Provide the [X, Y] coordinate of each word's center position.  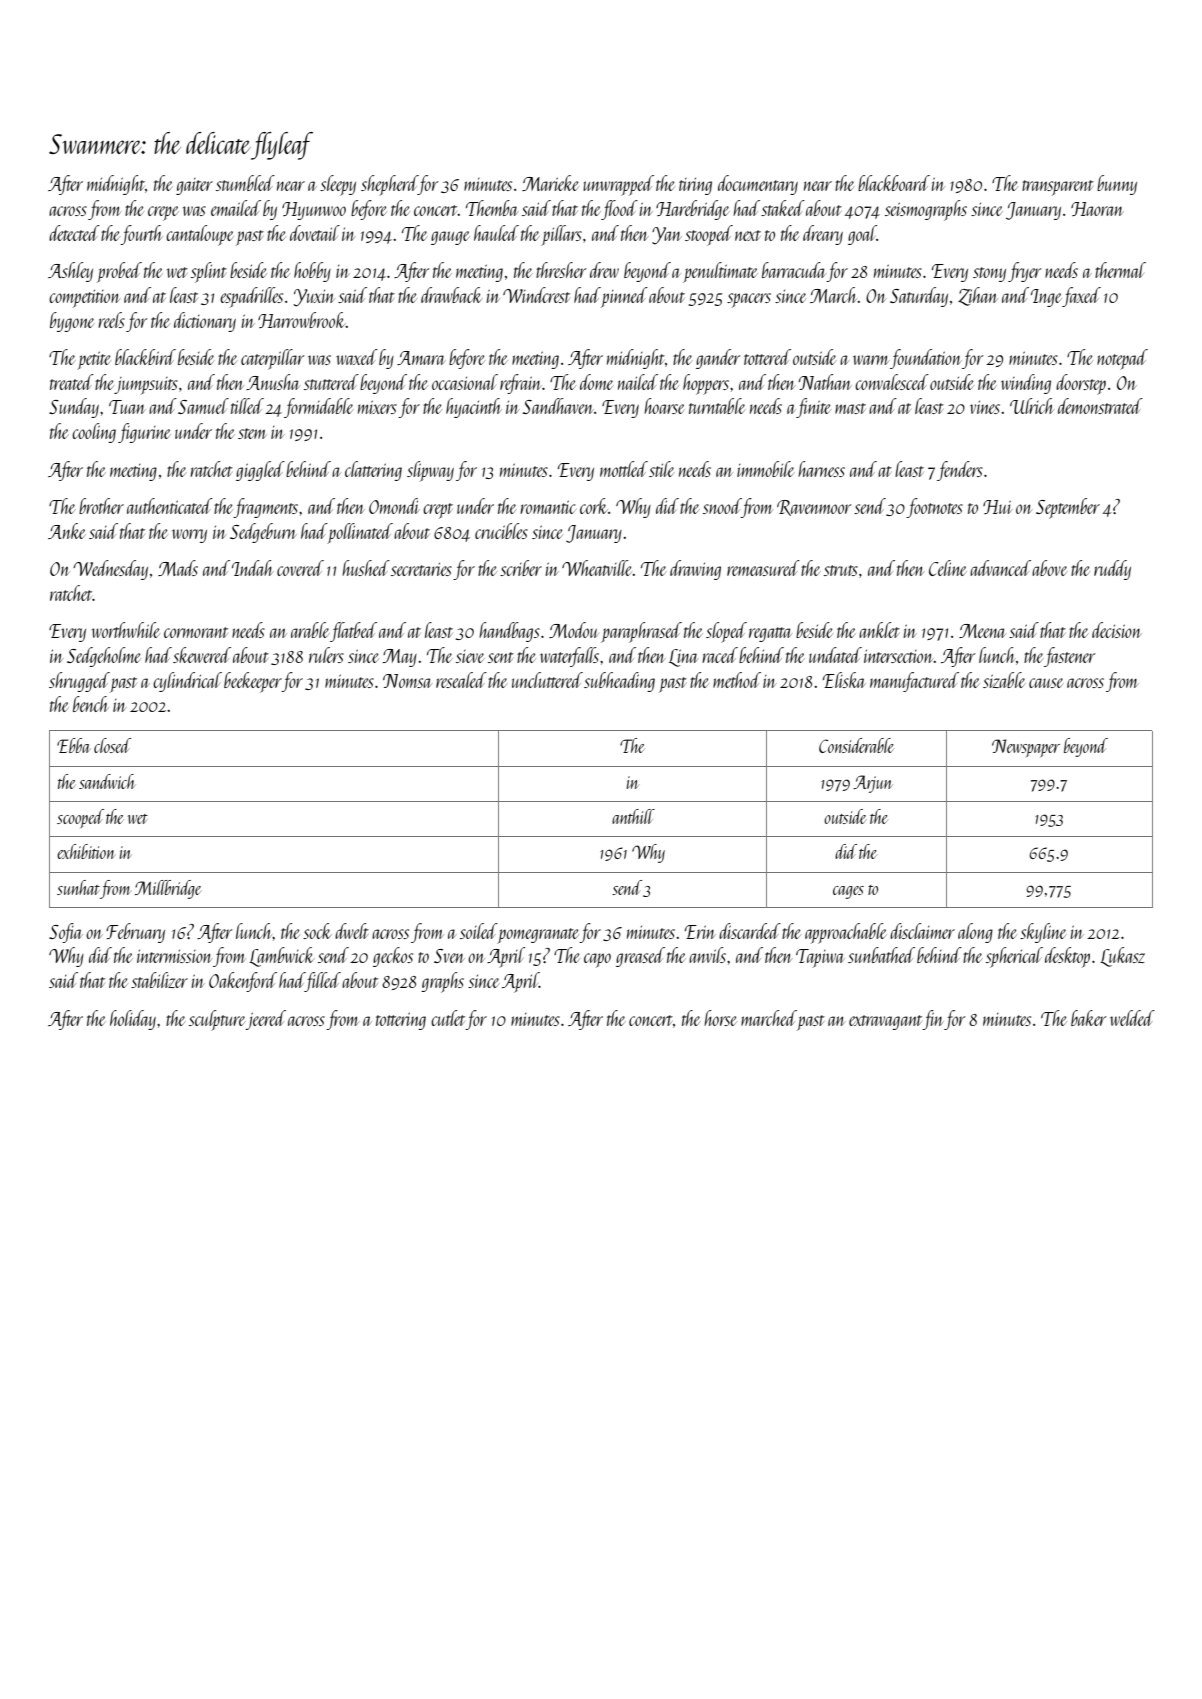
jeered [266, 1020]
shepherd [389, 185]
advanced [1000, 568]
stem [252, 433]
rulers [326, 655]
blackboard [894, 183]
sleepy [338, 185]
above [1050, 568]
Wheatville [597, 568]
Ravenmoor [814, 508]
